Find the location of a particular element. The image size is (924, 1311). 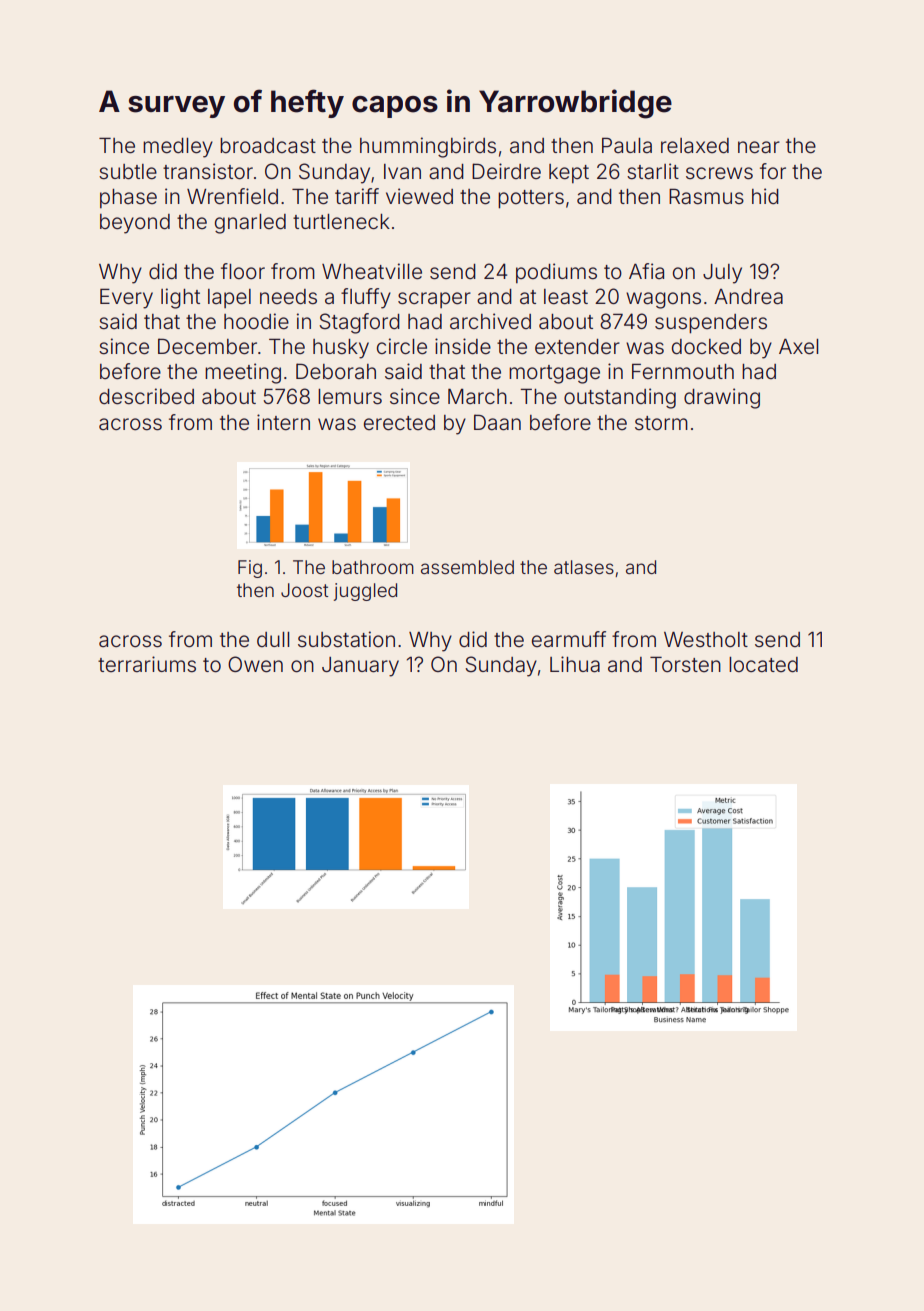

transistor is located at coordinates (208, 171).
